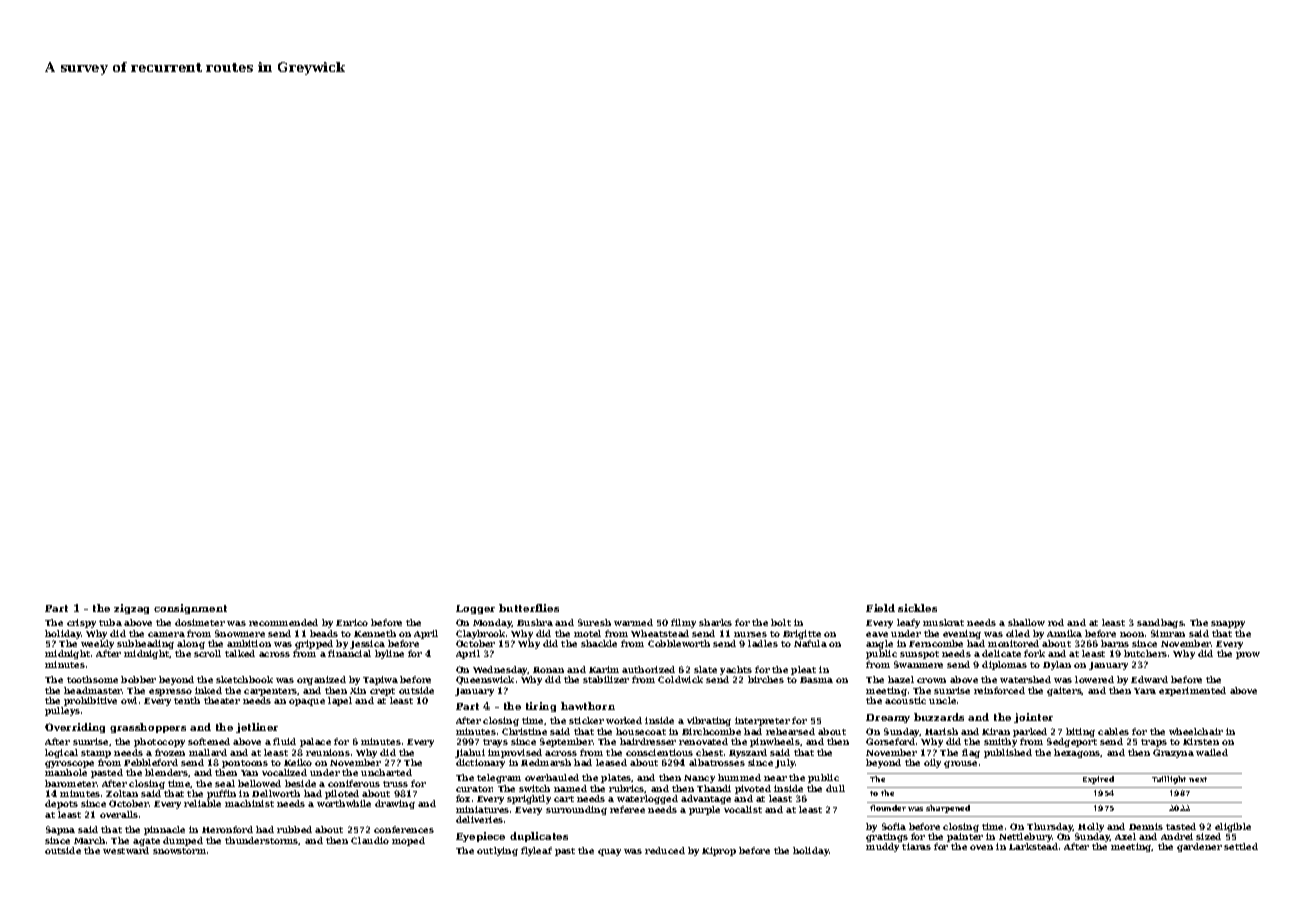 Image resolution: width=1308 pixels, height=924 pixels. Describe the element at coordinates (126, 850) in the screenshot. I see `westward` at that location.
